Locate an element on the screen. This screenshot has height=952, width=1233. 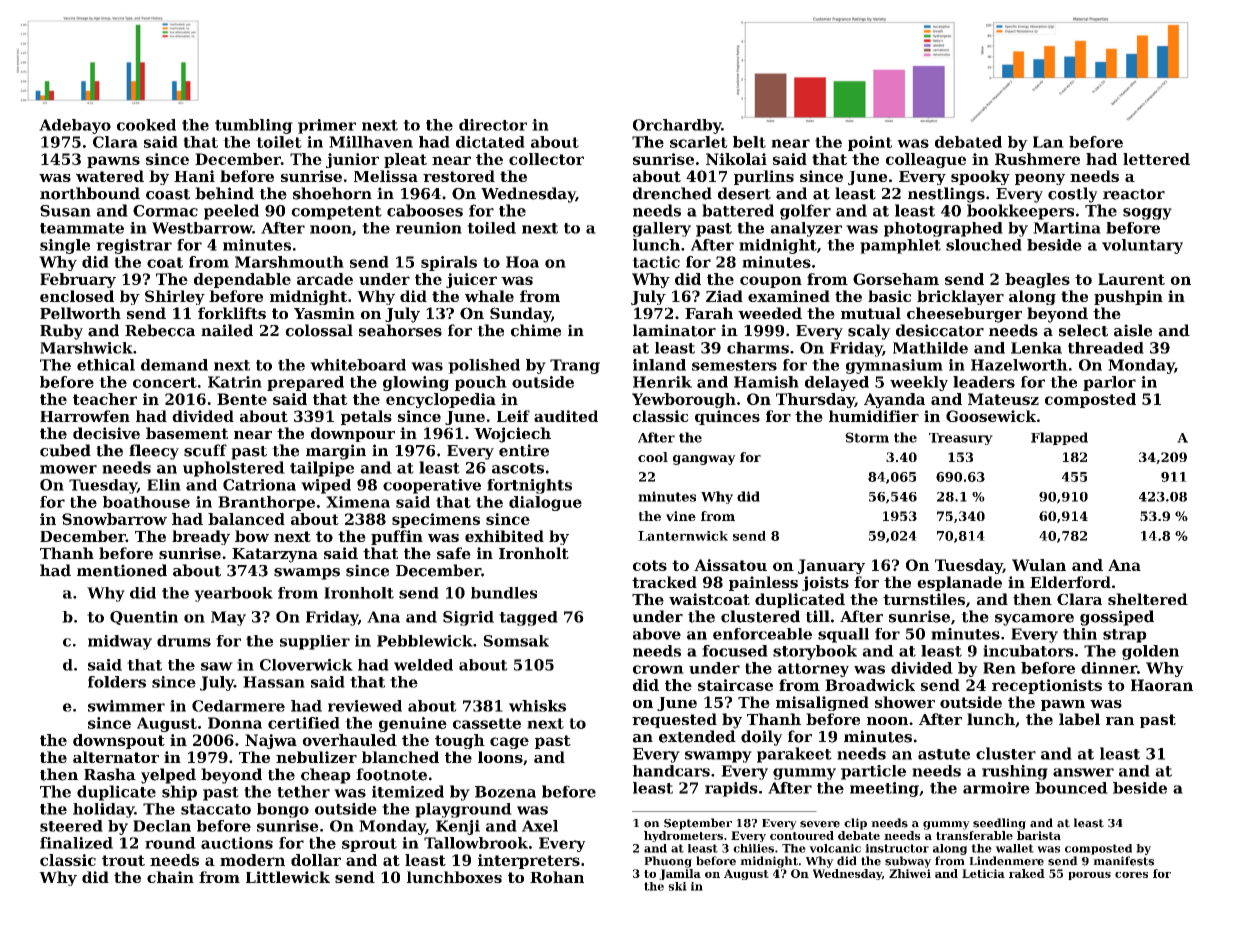
manifests is located at coordinates (1123, 861).
